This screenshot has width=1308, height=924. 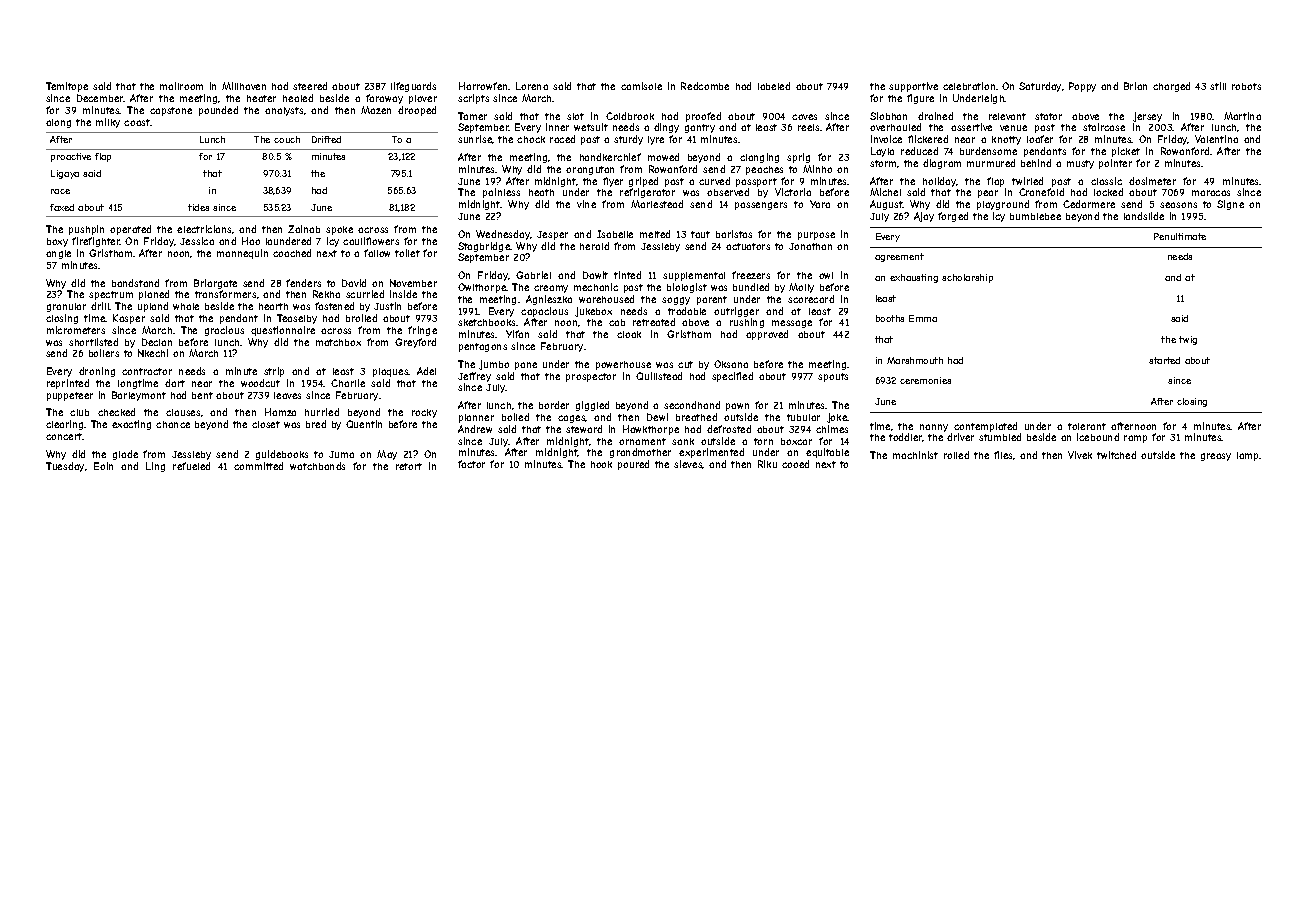 I want to click on Teaselby, so click(x=297, y=319).
